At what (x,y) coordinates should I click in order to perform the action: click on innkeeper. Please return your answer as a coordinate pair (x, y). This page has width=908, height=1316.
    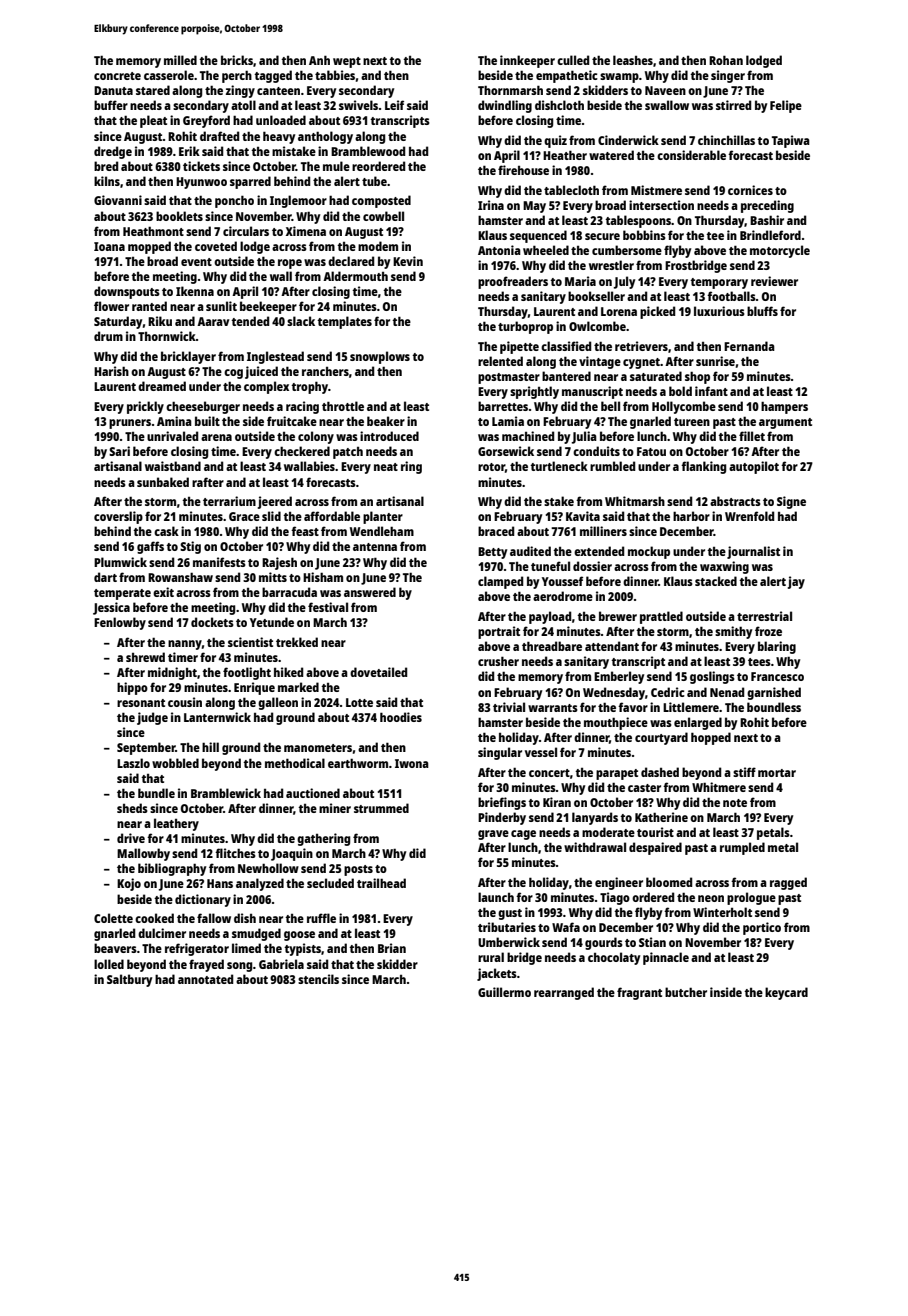
    Looking at the image, I should click on (527, 61).
